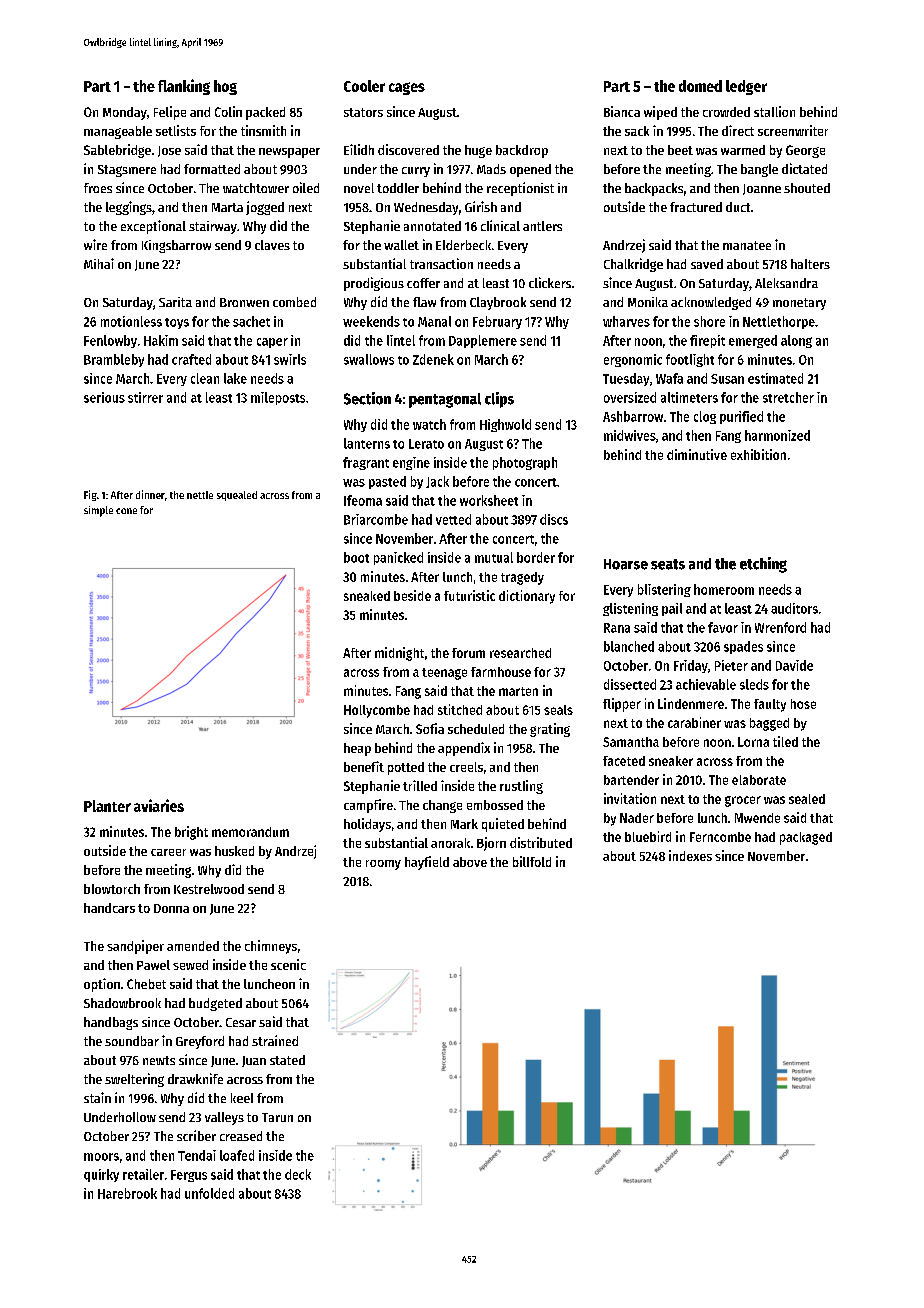 This document has height=1308, width=924. Describe the element at coordinates (209, 1193) in the document. I see `unfolded` at that location.
